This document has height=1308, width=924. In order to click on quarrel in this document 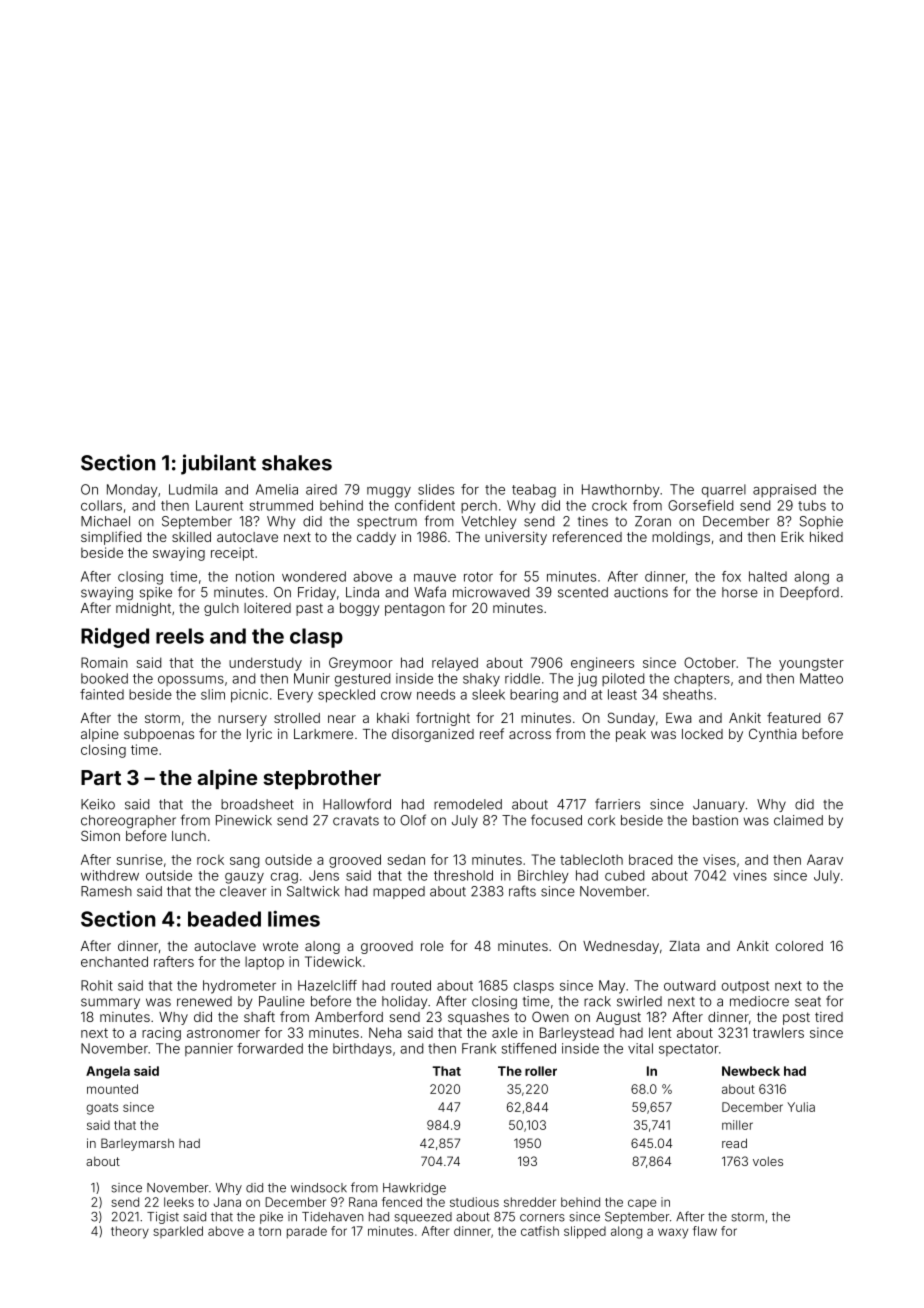, I will do `click(724, 490)`.
